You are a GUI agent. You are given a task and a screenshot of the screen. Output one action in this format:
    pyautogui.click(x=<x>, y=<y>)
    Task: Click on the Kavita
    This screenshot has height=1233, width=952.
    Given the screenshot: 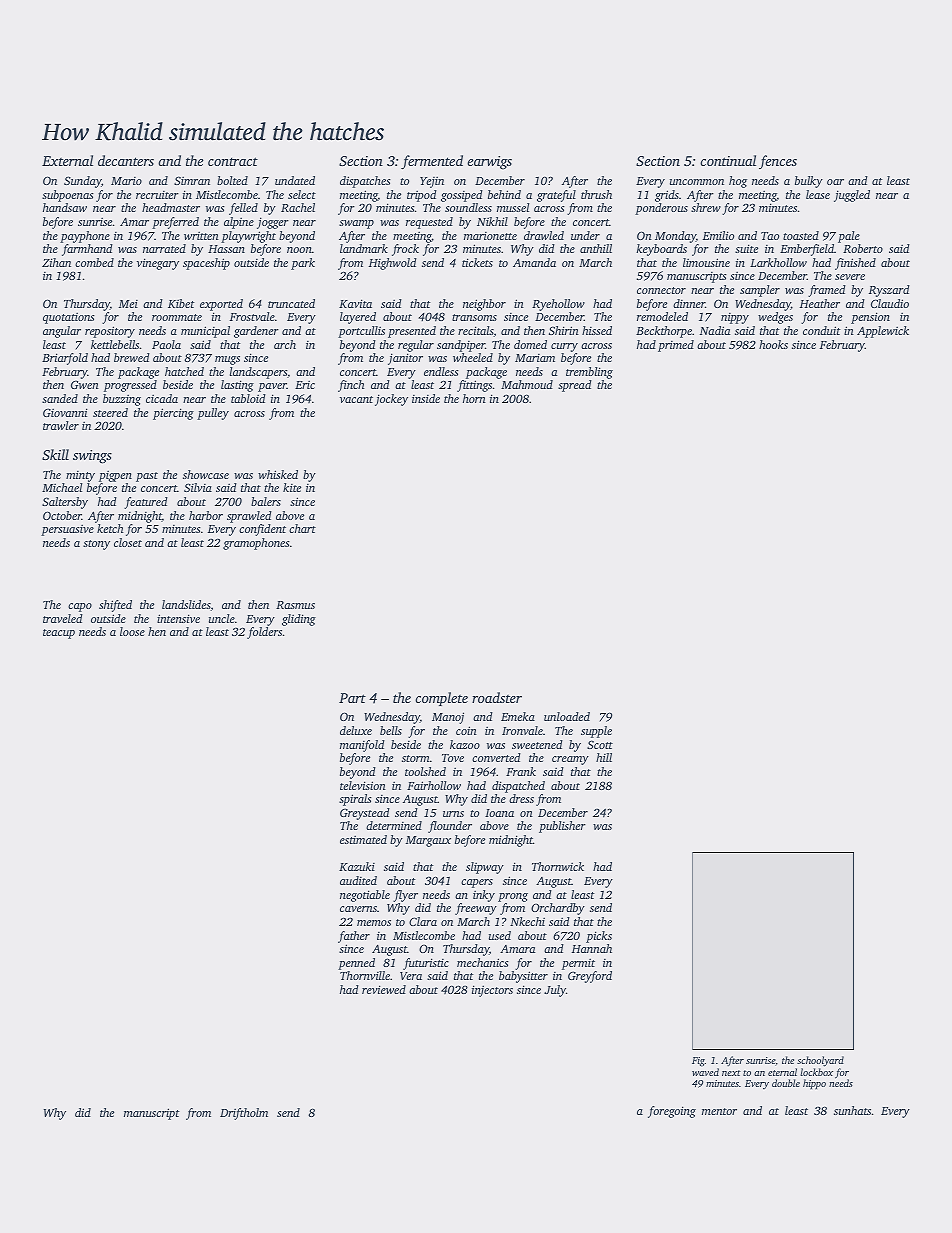 What is the action you would take?
    pyautogui.click(x=355, y=303)
